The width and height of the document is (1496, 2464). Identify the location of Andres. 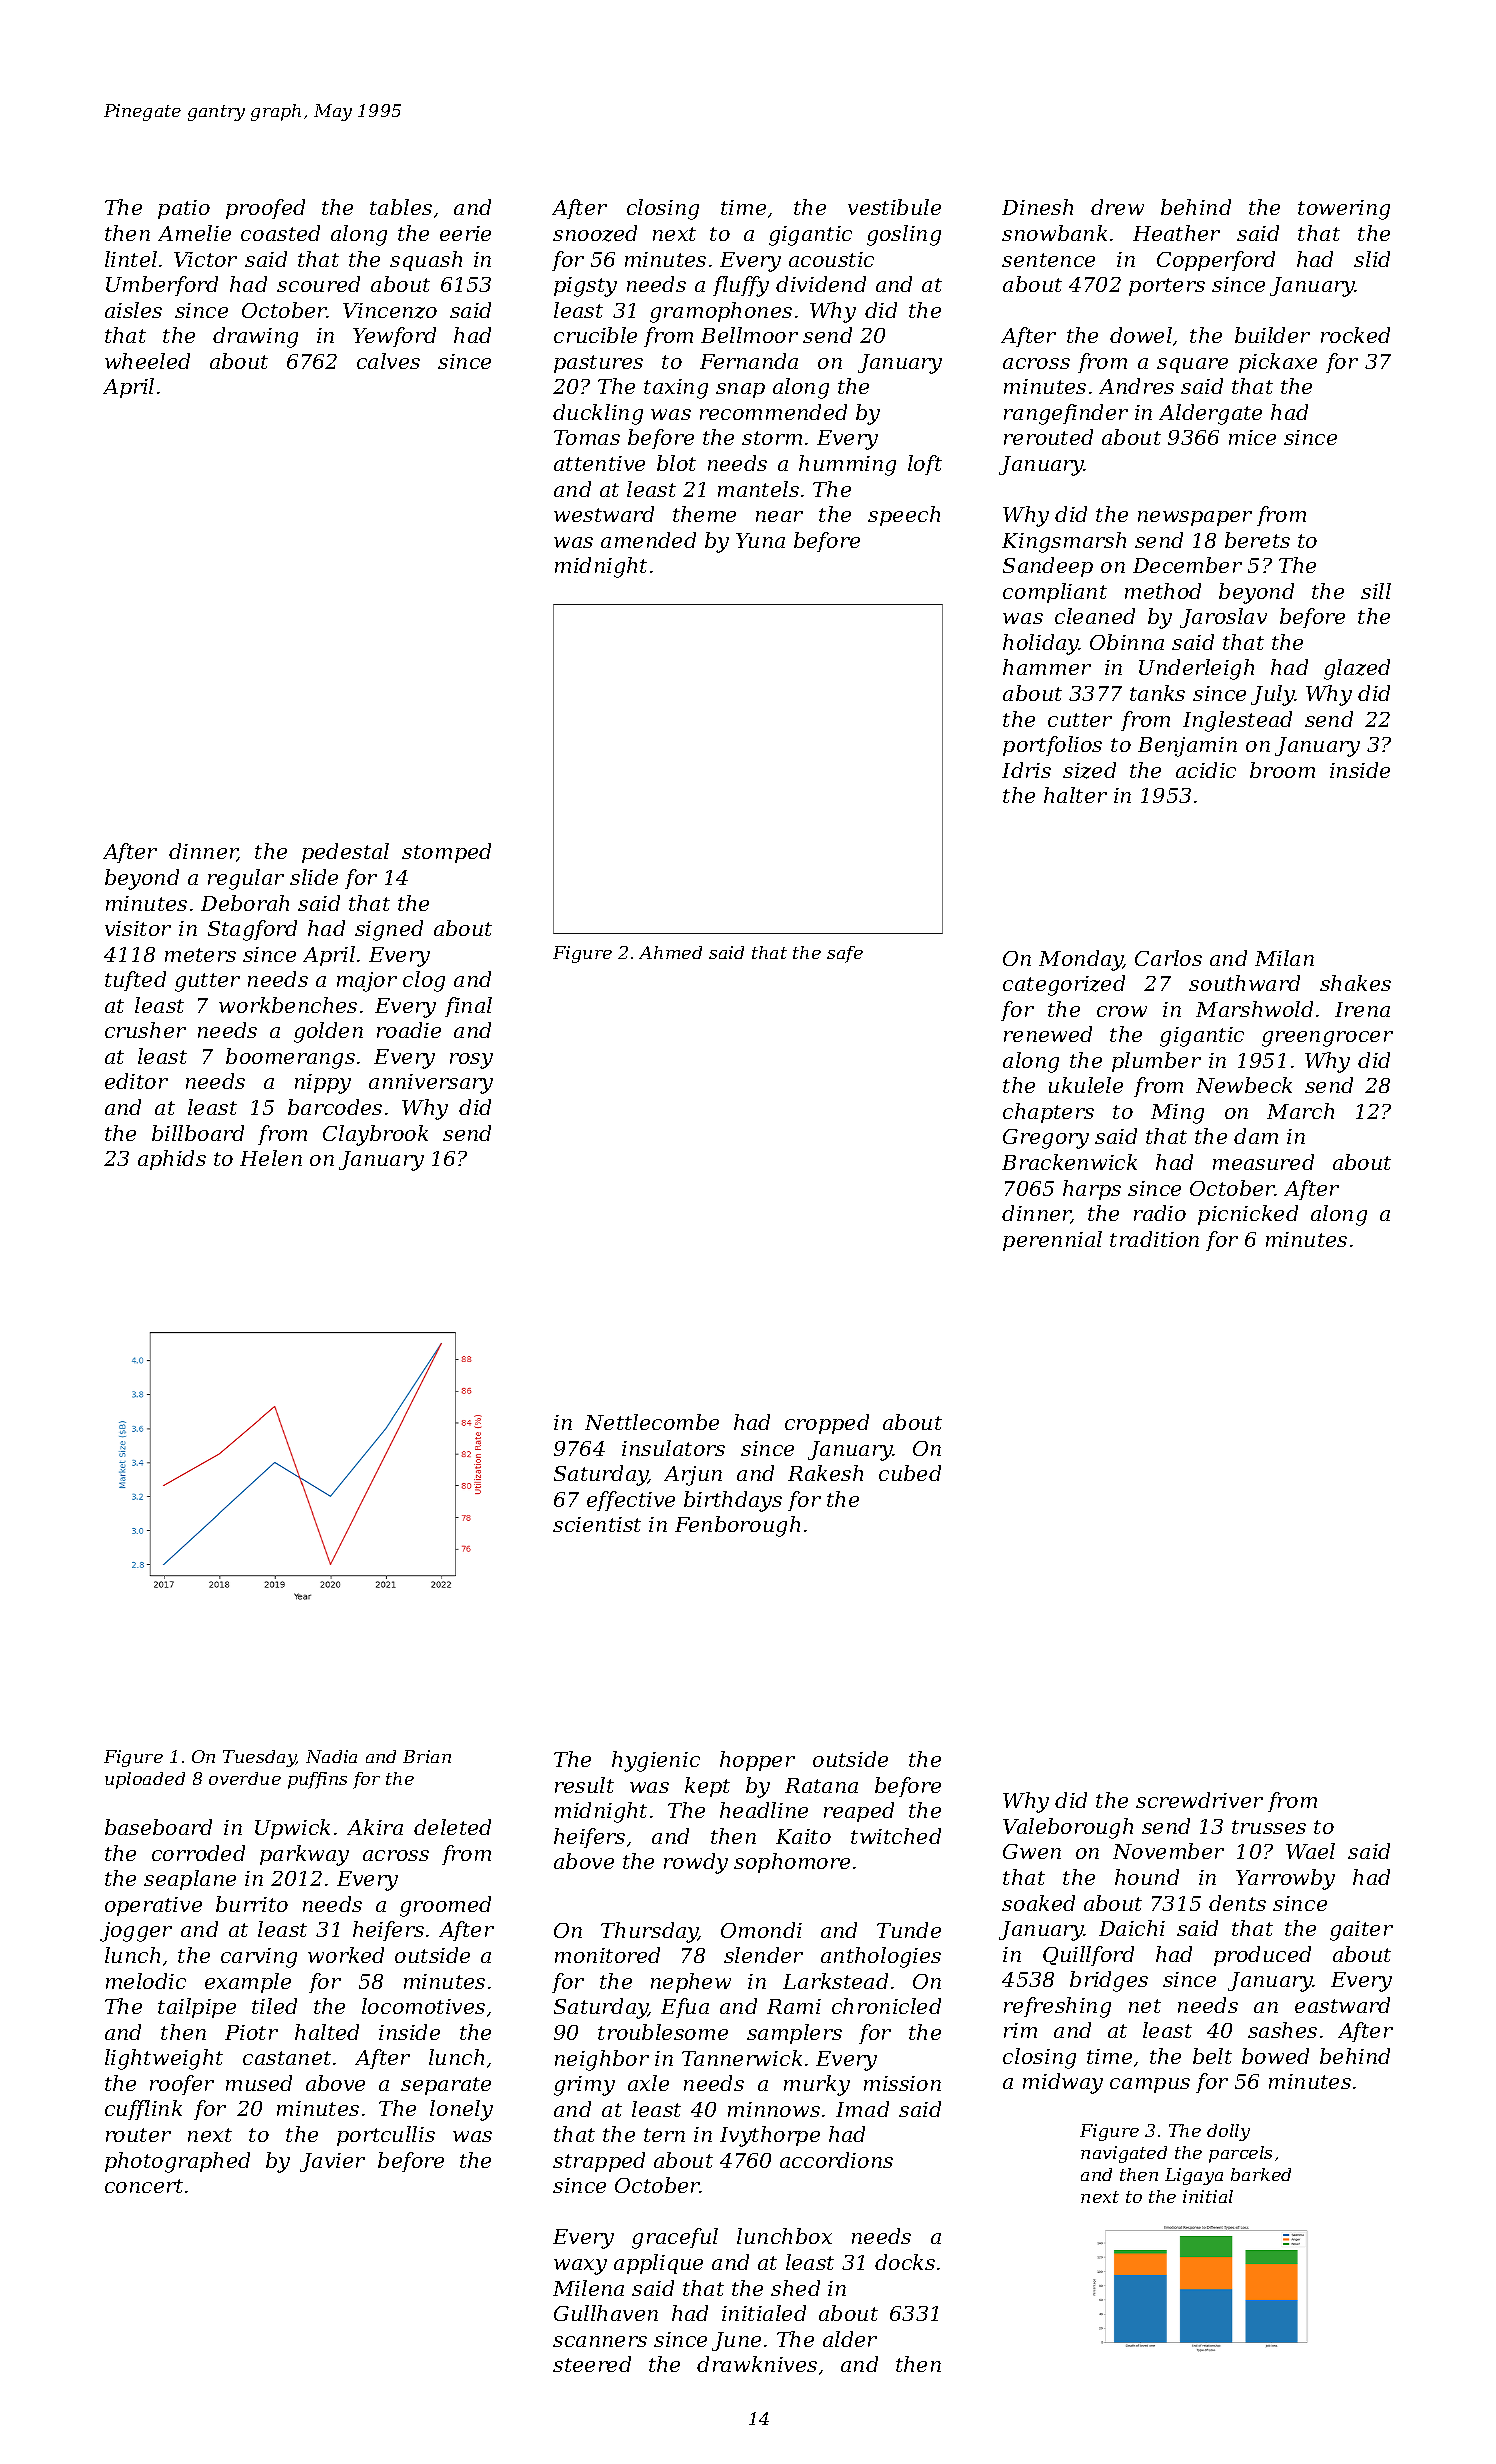
(1136, 386).
